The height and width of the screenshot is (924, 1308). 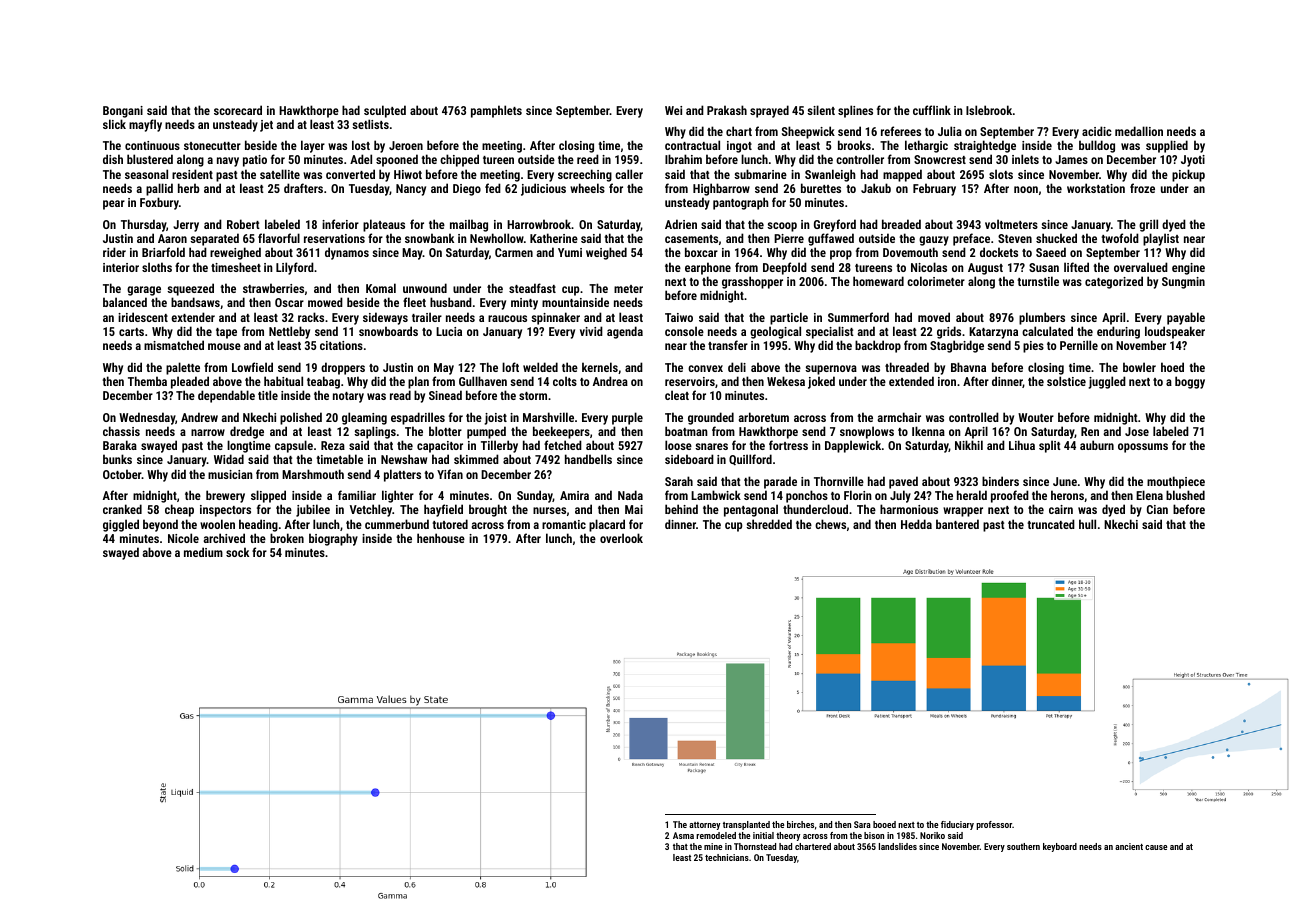 I want to click on attorney, so click(x=704, y=826).
